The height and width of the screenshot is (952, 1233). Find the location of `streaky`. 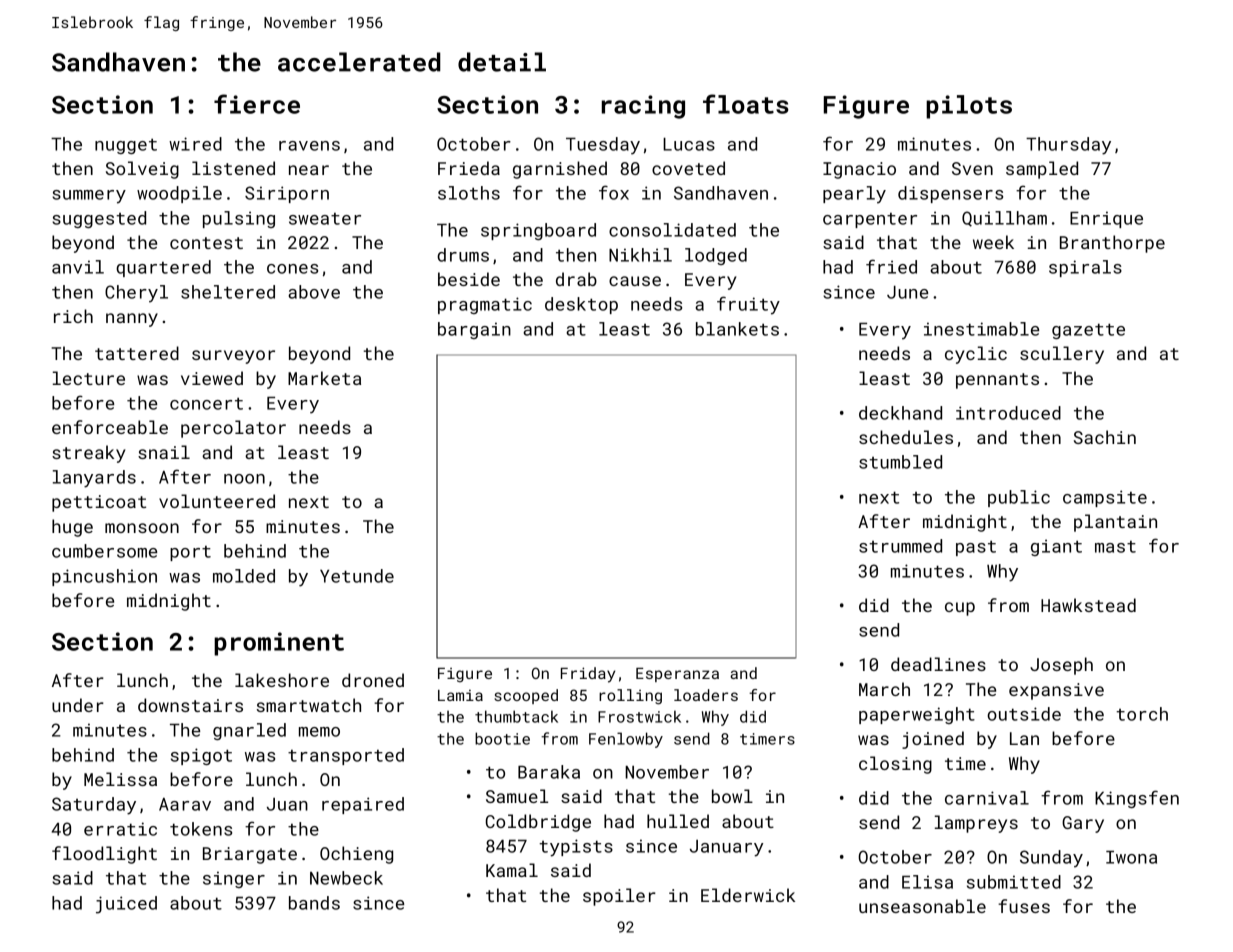

streaky is located at coordinates (88, 454).
